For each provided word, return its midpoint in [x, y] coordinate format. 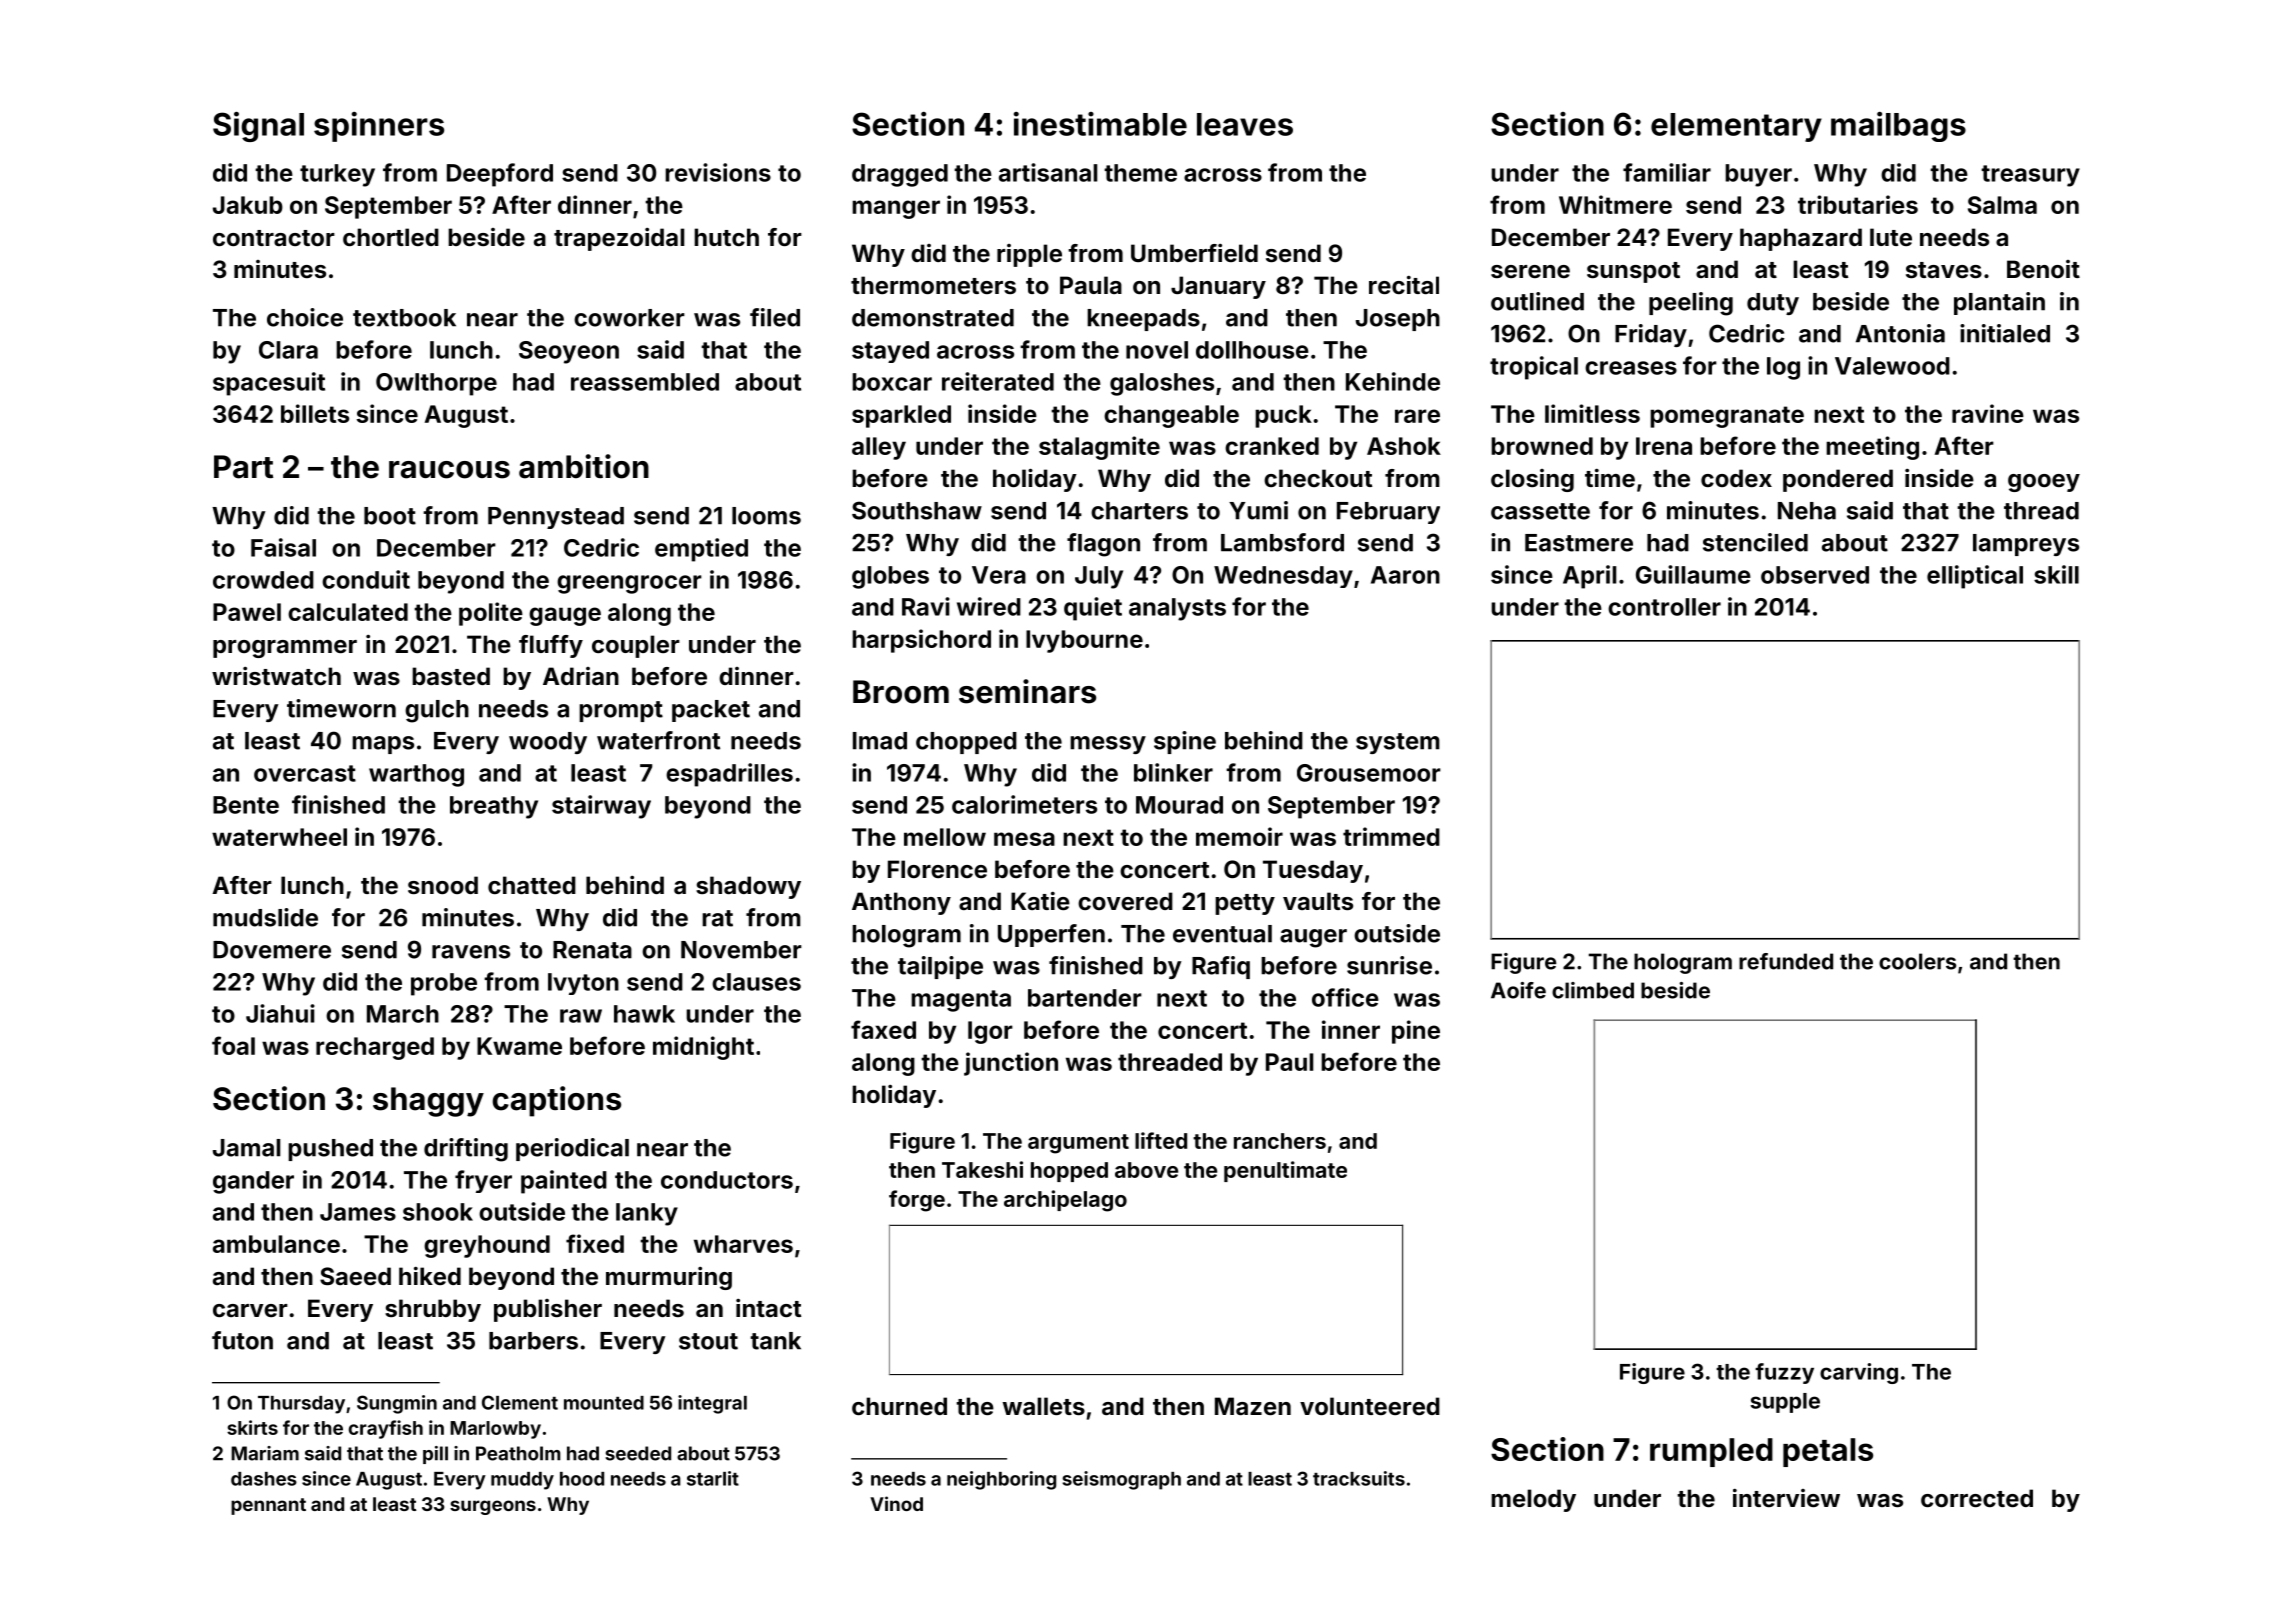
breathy [494, 807]
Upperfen [1051, 935]
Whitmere [1615, 204]
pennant [268, 1506]
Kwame [519, 1046]
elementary [1736, 127]
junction [1011, 1064]
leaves [1245, 124]
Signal [258, 127]
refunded [1786, 961]
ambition [584, 466]
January [1218, 287]
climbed [1593, 990]
